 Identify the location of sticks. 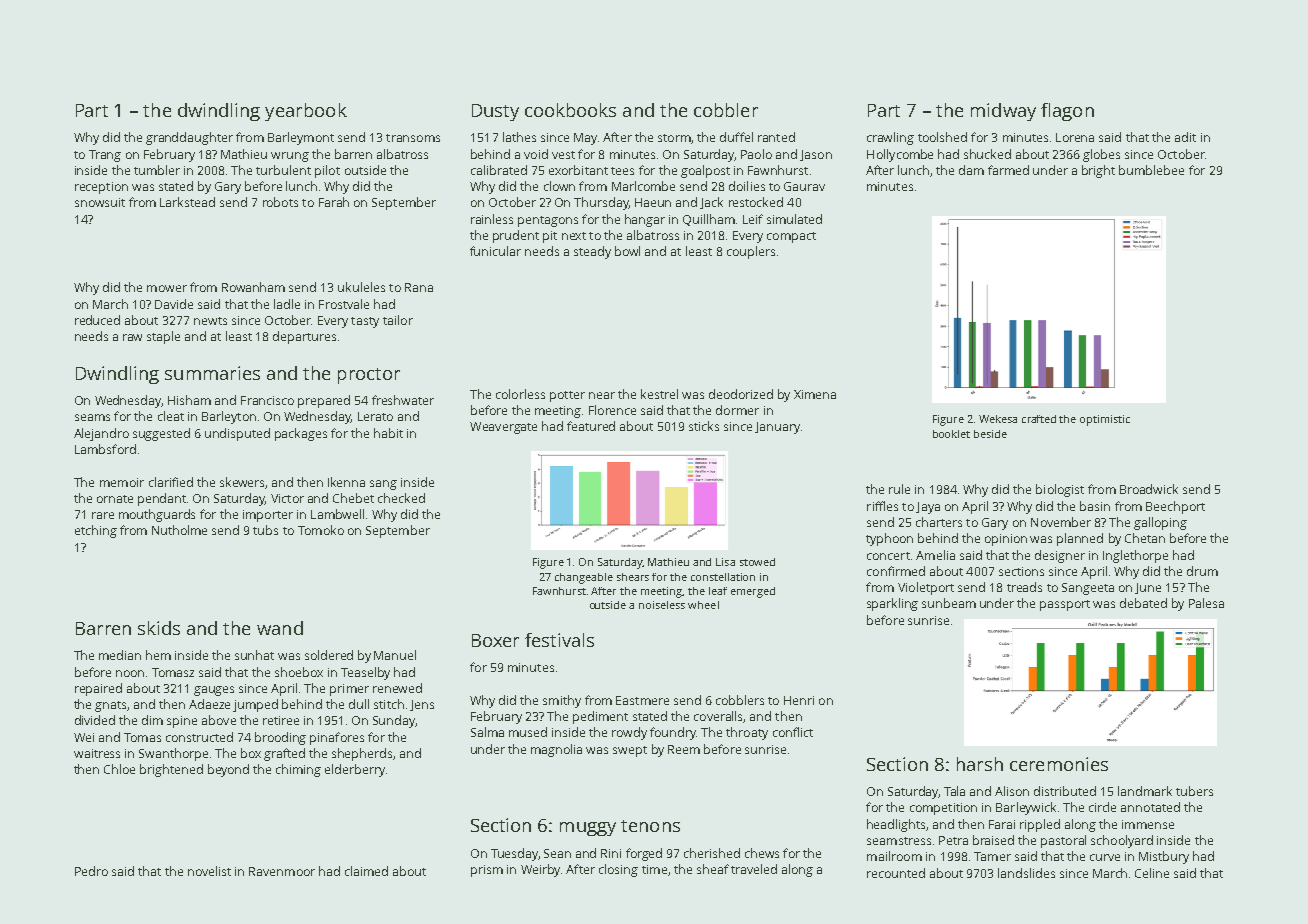
(704, 426).
